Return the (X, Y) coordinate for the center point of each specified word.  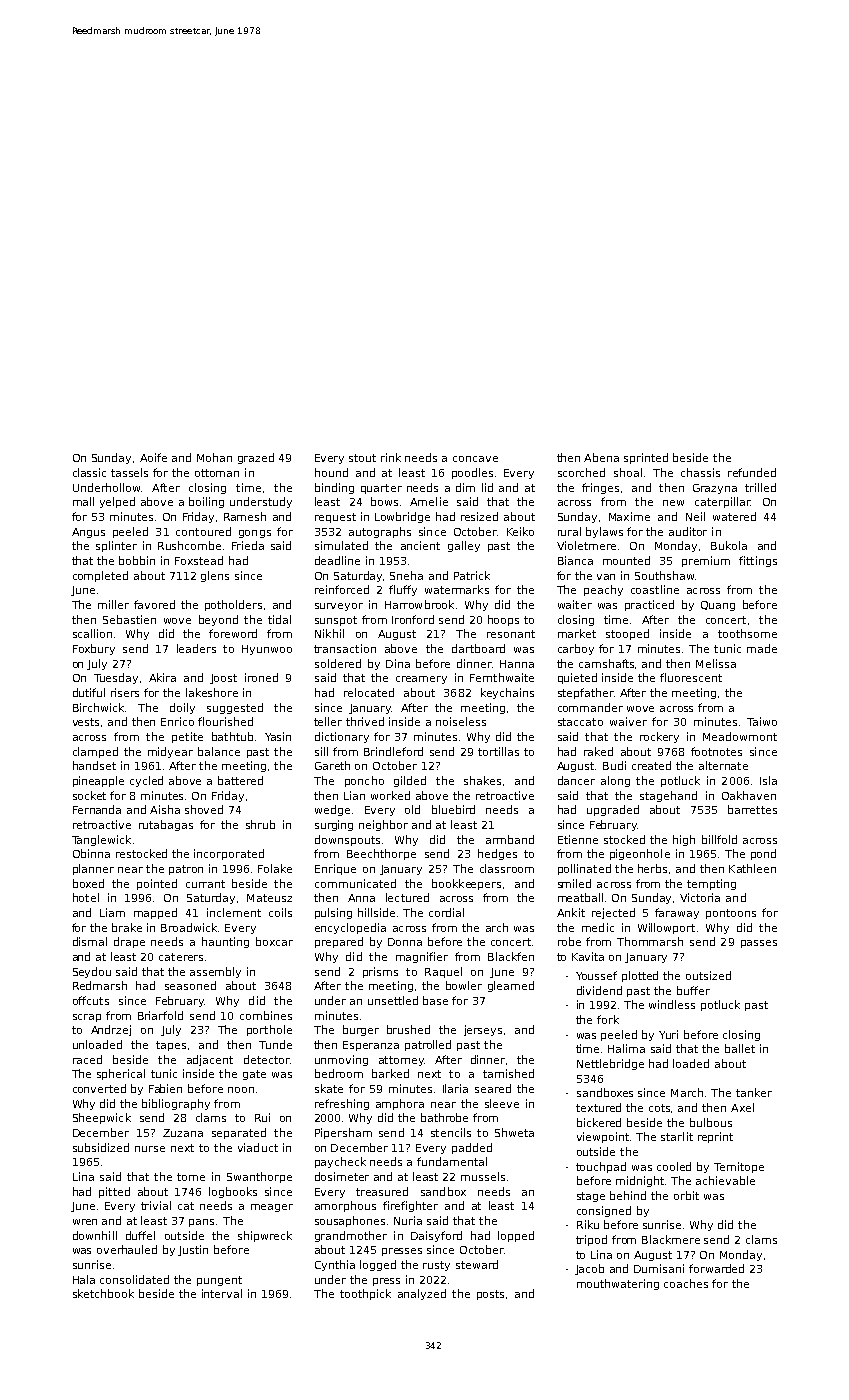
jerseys (483, 1030)
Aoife (153, 457)
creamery (421, 680)
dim (465, 487)
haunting (225, 942)
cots (660, 1108)
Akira (162, 677)
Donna (405, 942)
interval (222, 1293)
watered (734, 516)
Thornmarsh (650, 941)
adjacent (210, 1060)
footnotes (716, 751)
